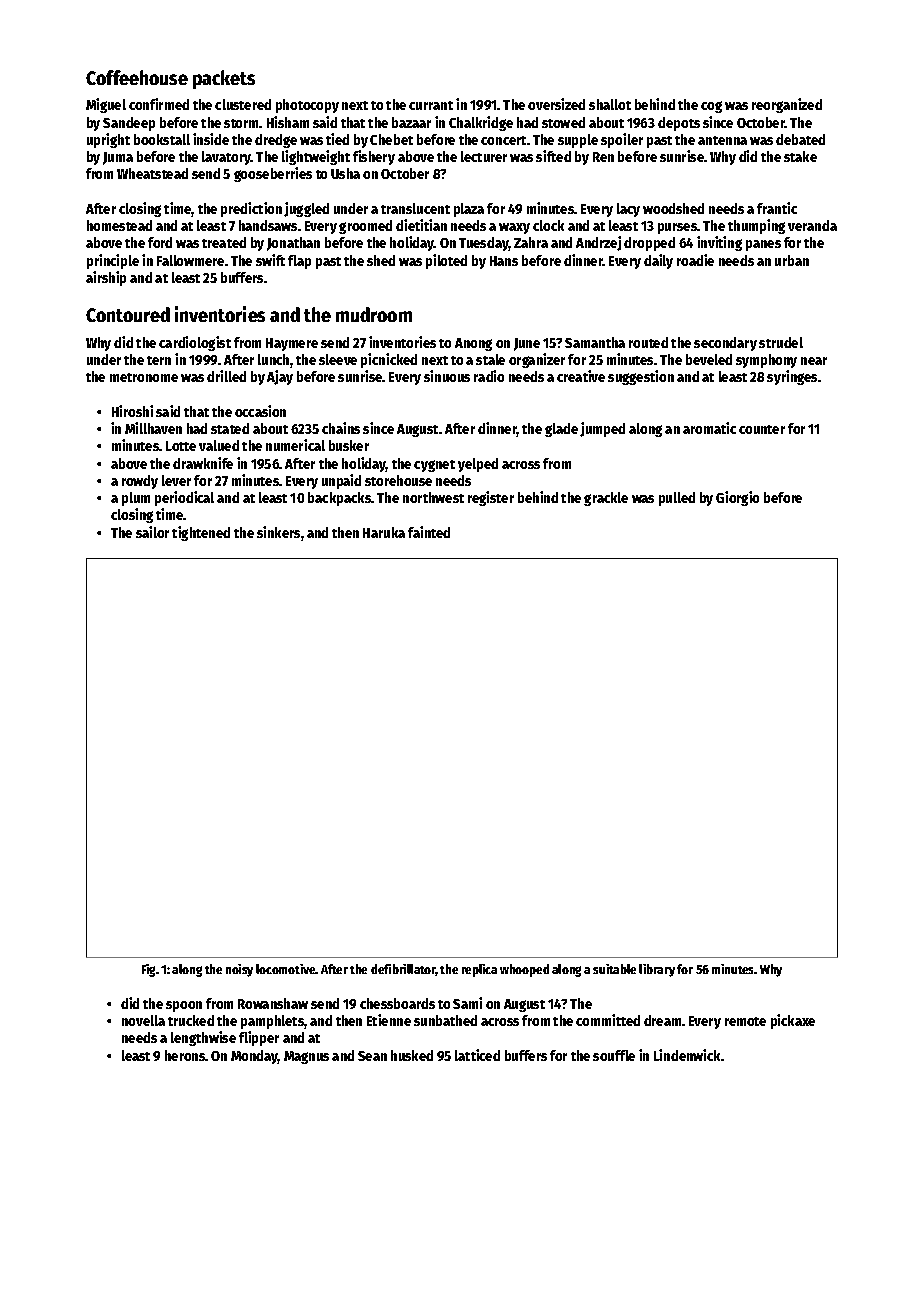 This document has width=924, height=1308. I want to click on Coffeehouse, so click(137, 77).
